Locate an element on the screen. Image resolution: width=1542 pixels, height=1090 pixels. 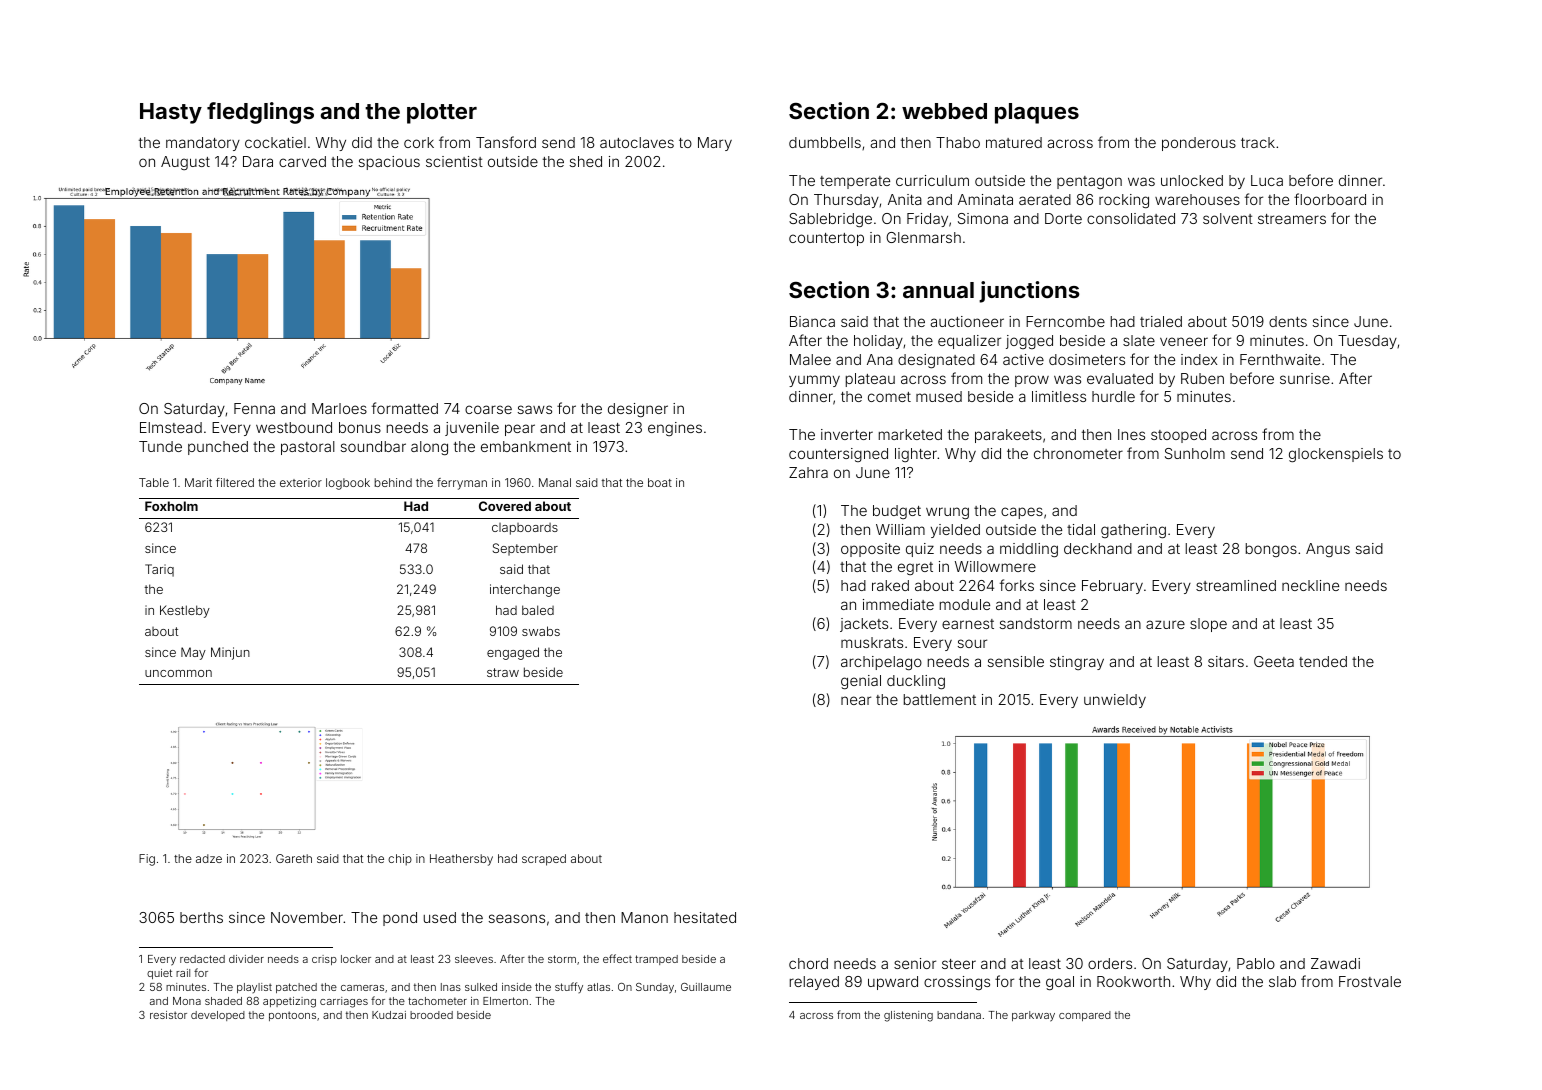
Sablebridge is located at coordinates (830, 220).
